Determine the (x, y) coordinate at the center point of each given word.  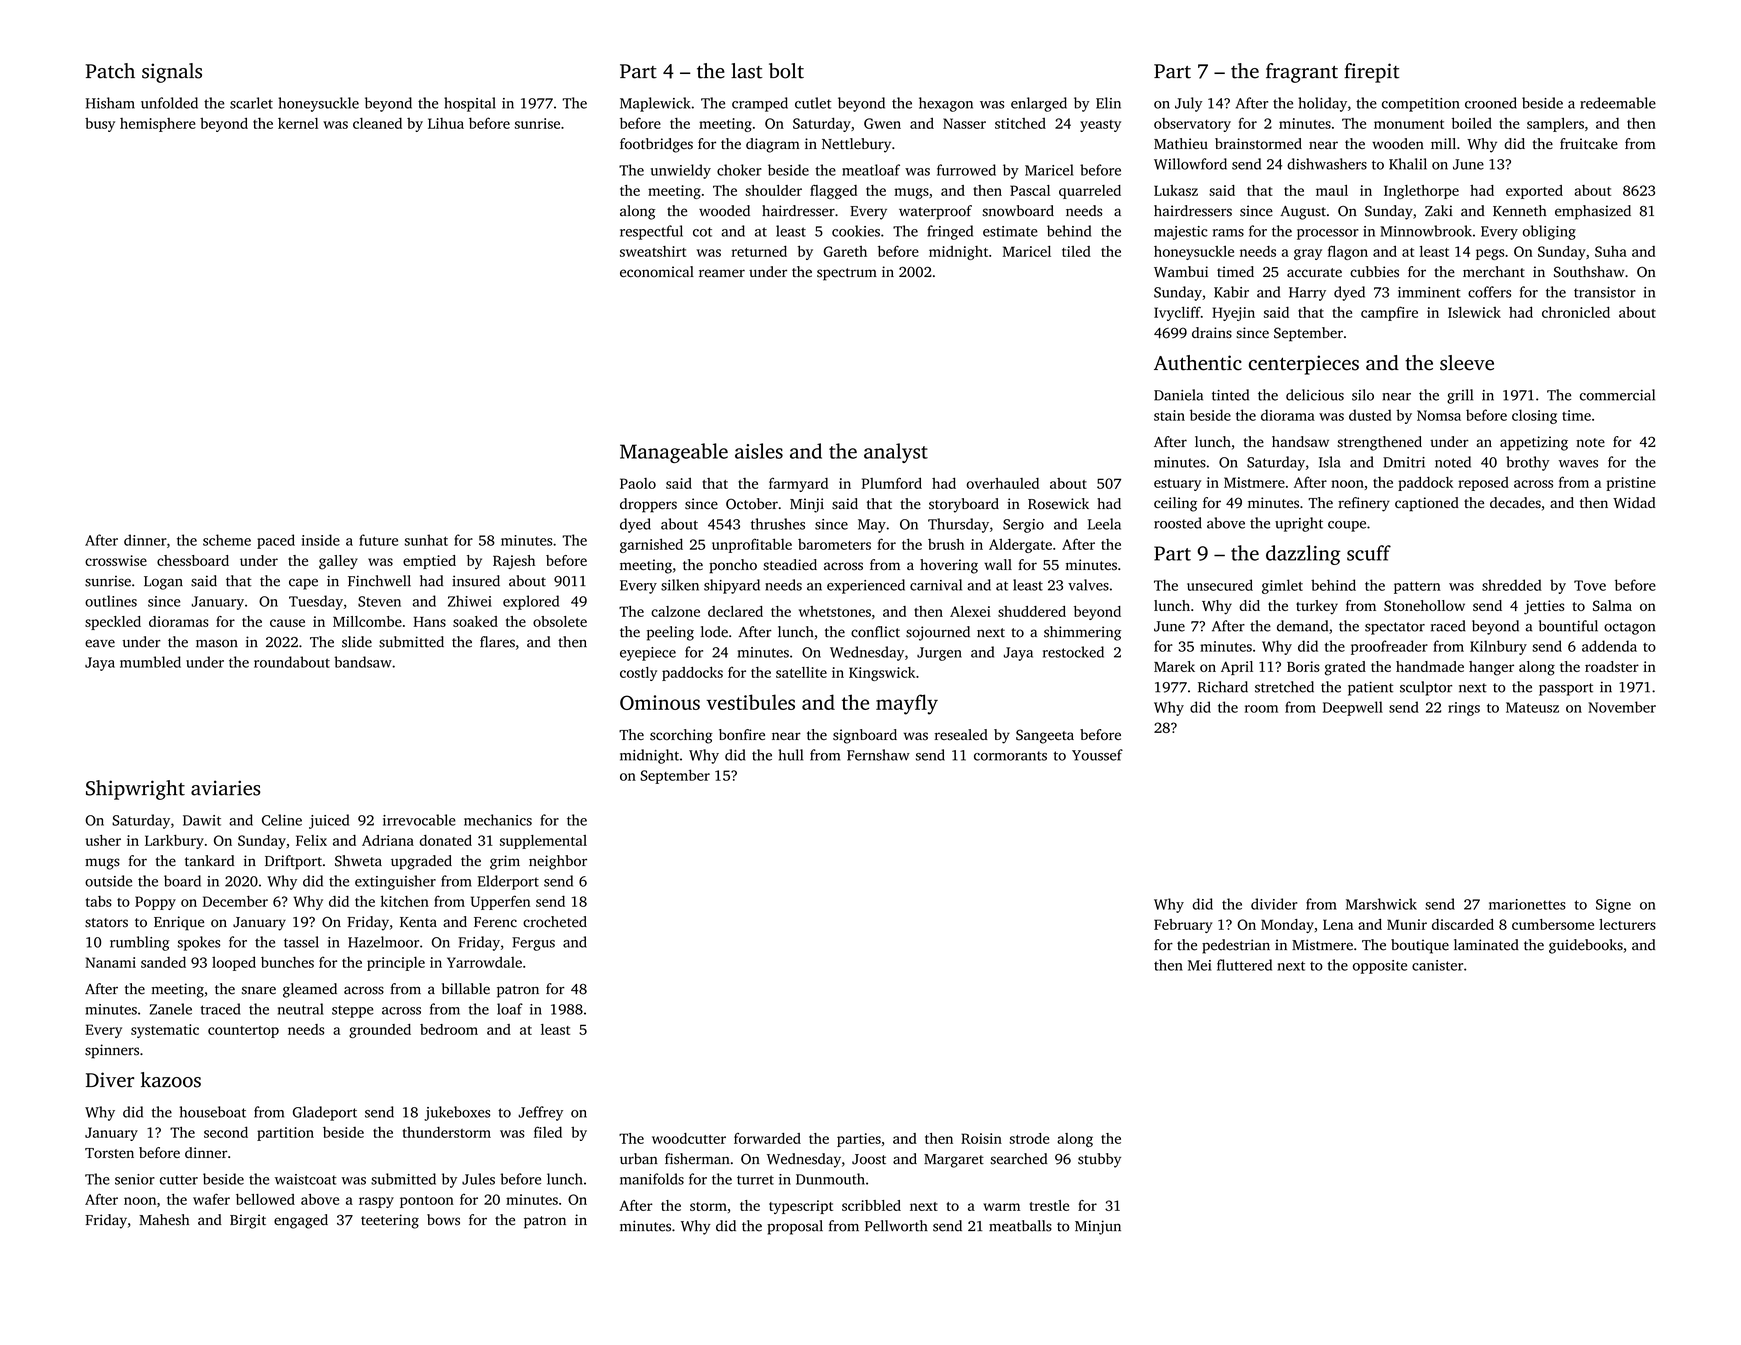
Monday (1287, 926)
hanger (1491, 668)
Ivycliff (1177, 313)
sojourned (938, 633)
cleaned (377, 123)
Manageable (674, 453)
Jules (478, 1179)
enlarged (1039, 104)
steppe (353, 1011)
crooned (1491, 103)
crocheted (555, 921)
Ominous (660, 702)
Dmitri (1404, 462)
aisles (759, 451)
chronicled (1576, 312)
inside (321, 540)
